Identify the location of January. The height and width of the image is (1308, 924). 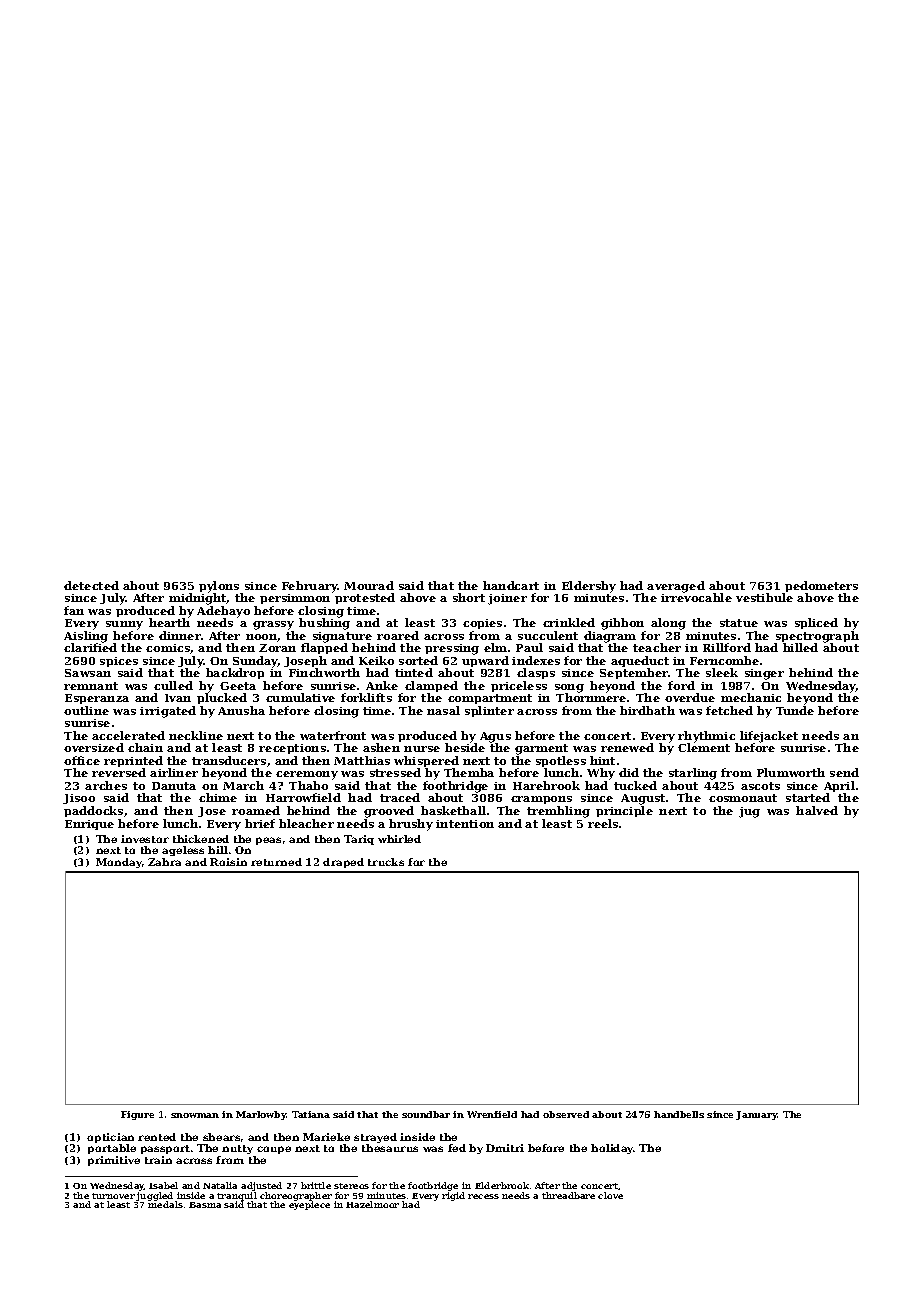
(757, 1115).
